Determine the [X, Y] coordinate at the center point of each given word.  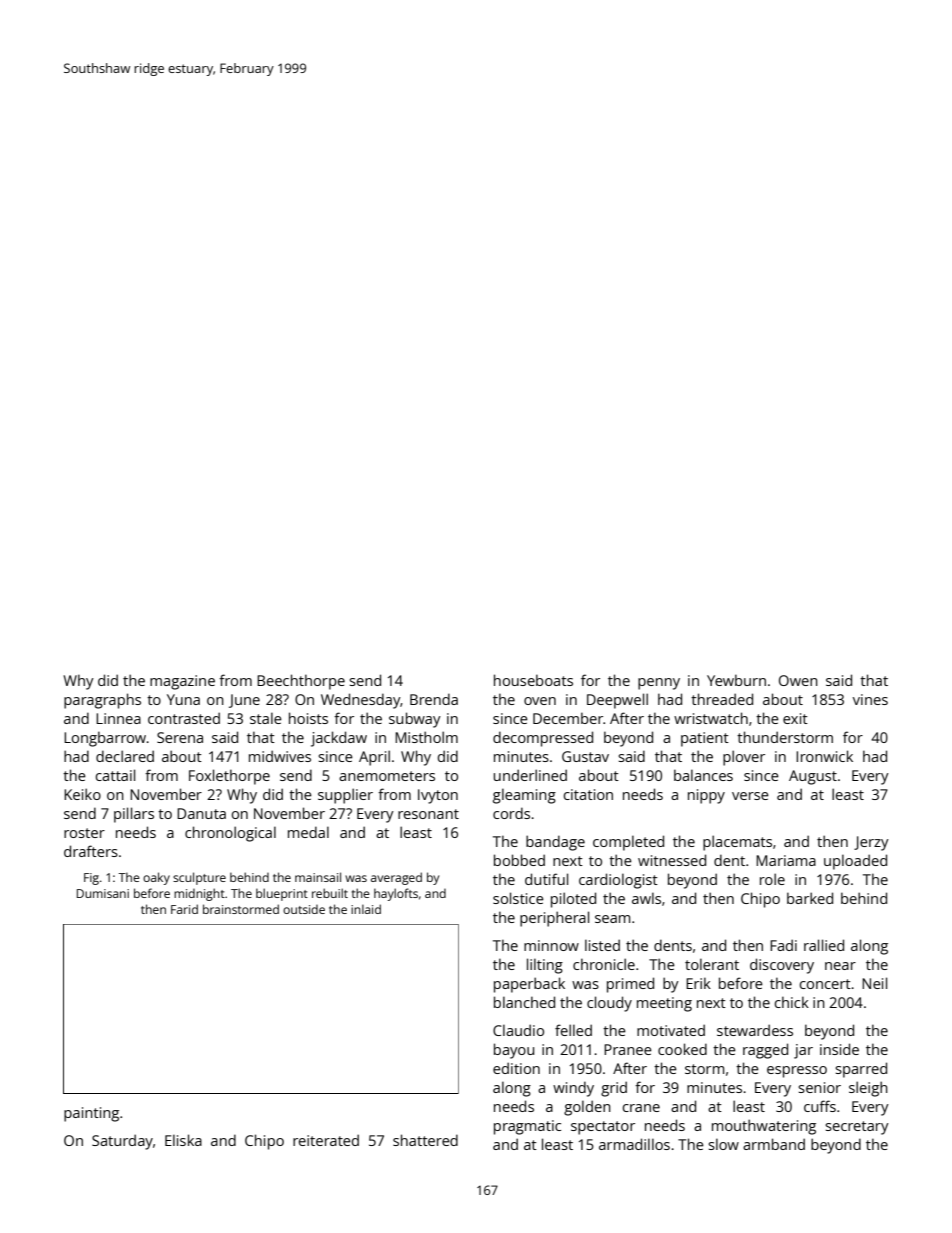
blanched [524, 1002]
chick [792, 1002]
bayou [514, 1051]
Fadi [783, 945]
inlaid [366, 909]
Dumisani [103, 893]
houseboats [533, 680]
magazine [182, 682]
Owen [798, 680]
